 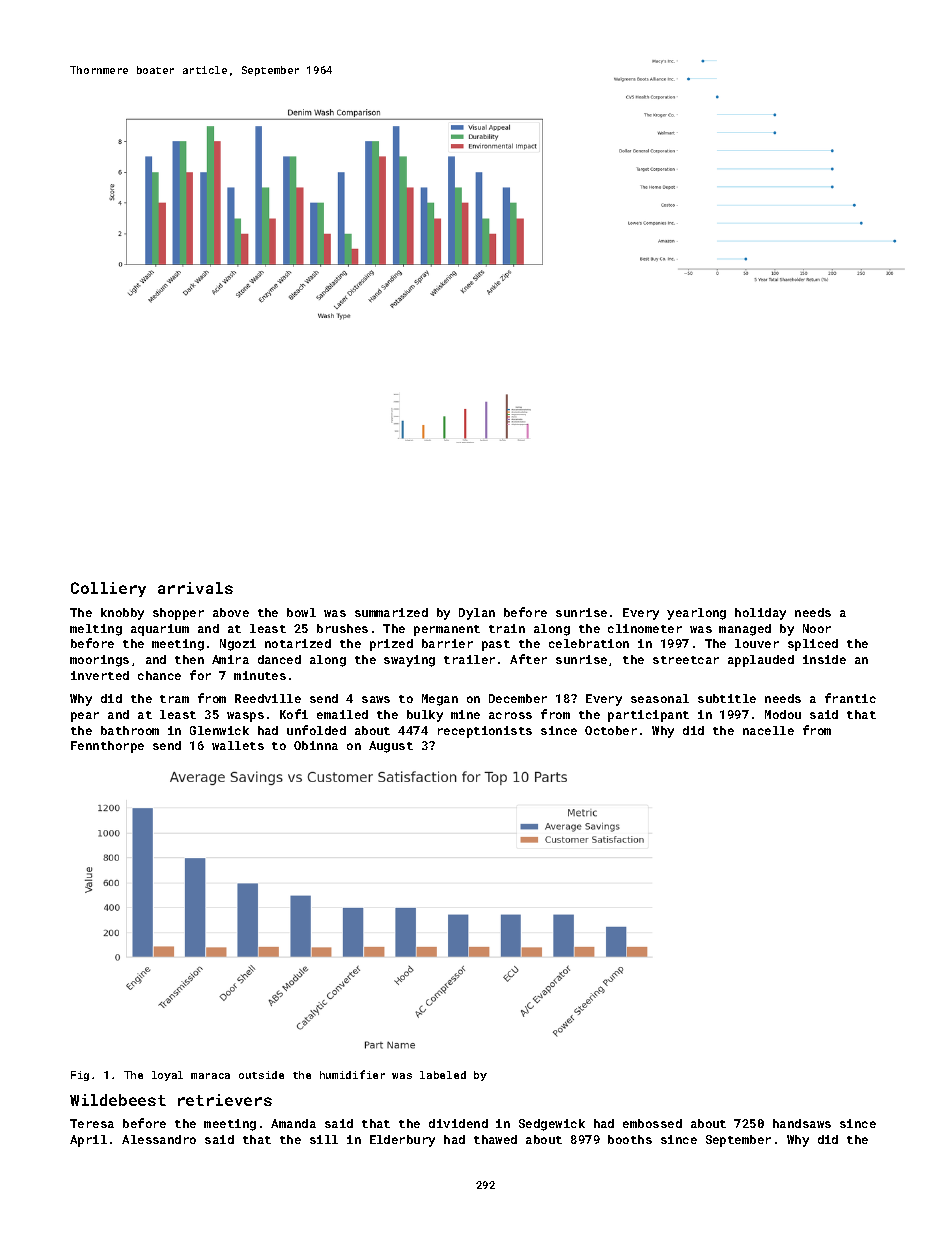 What do you see at coordinates (768, 730) in the image?
I see `nacelle` at bounding box center [768, 730].
